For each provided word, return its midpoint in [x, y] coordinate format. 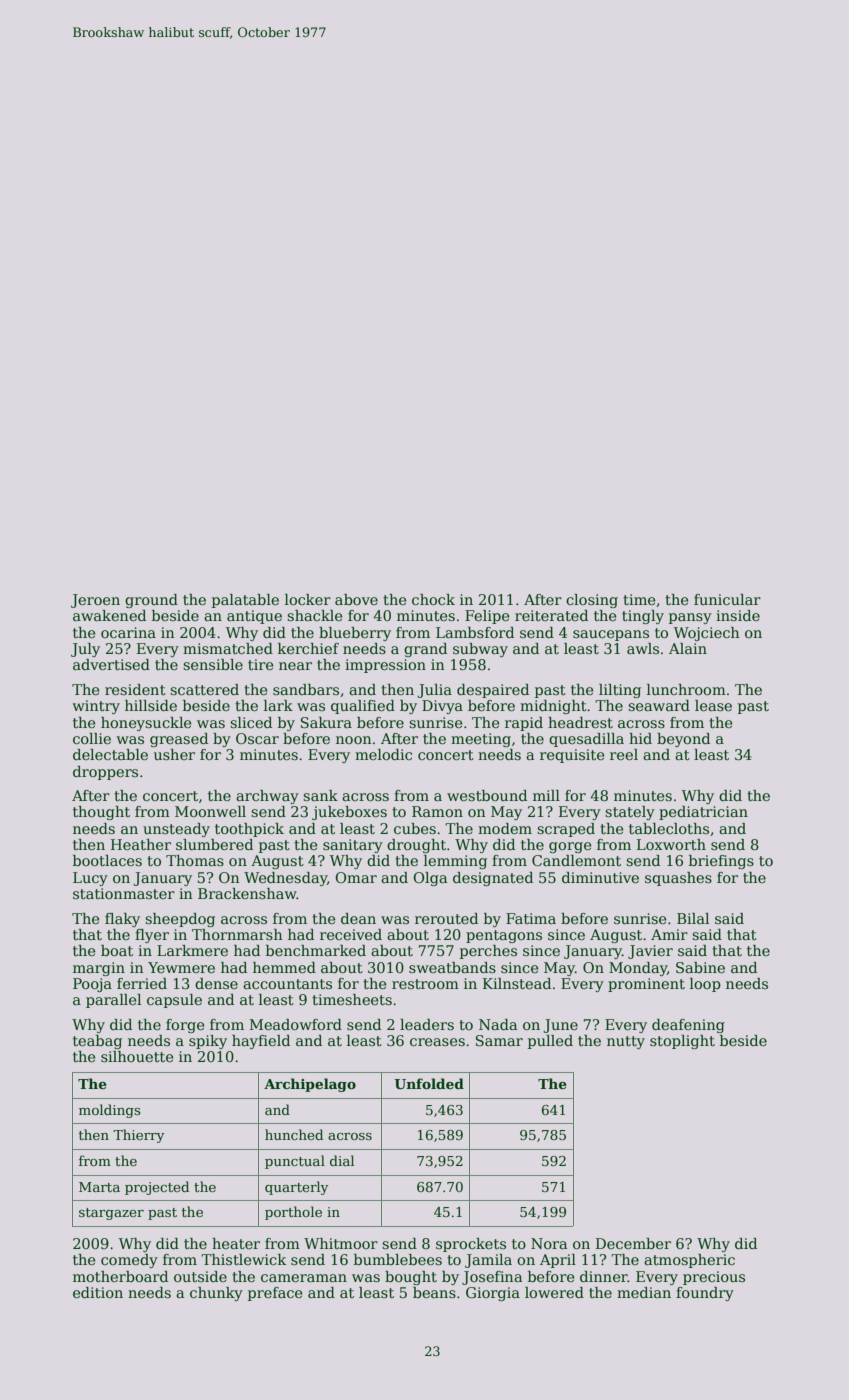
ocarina [128, 632]
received [351, 934]
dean [358, 918]
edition [98, 1292]
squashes [678, 879]
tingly [643, 617]
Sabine [700, 967]
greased [179, 740]
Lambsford [475, 632]
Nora [549, 1243]
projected [157, 1188]
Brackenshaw [247, 893]
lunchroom [686, 689]
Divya [442, 707]
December [633, 1243]
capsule [174, 1001]
